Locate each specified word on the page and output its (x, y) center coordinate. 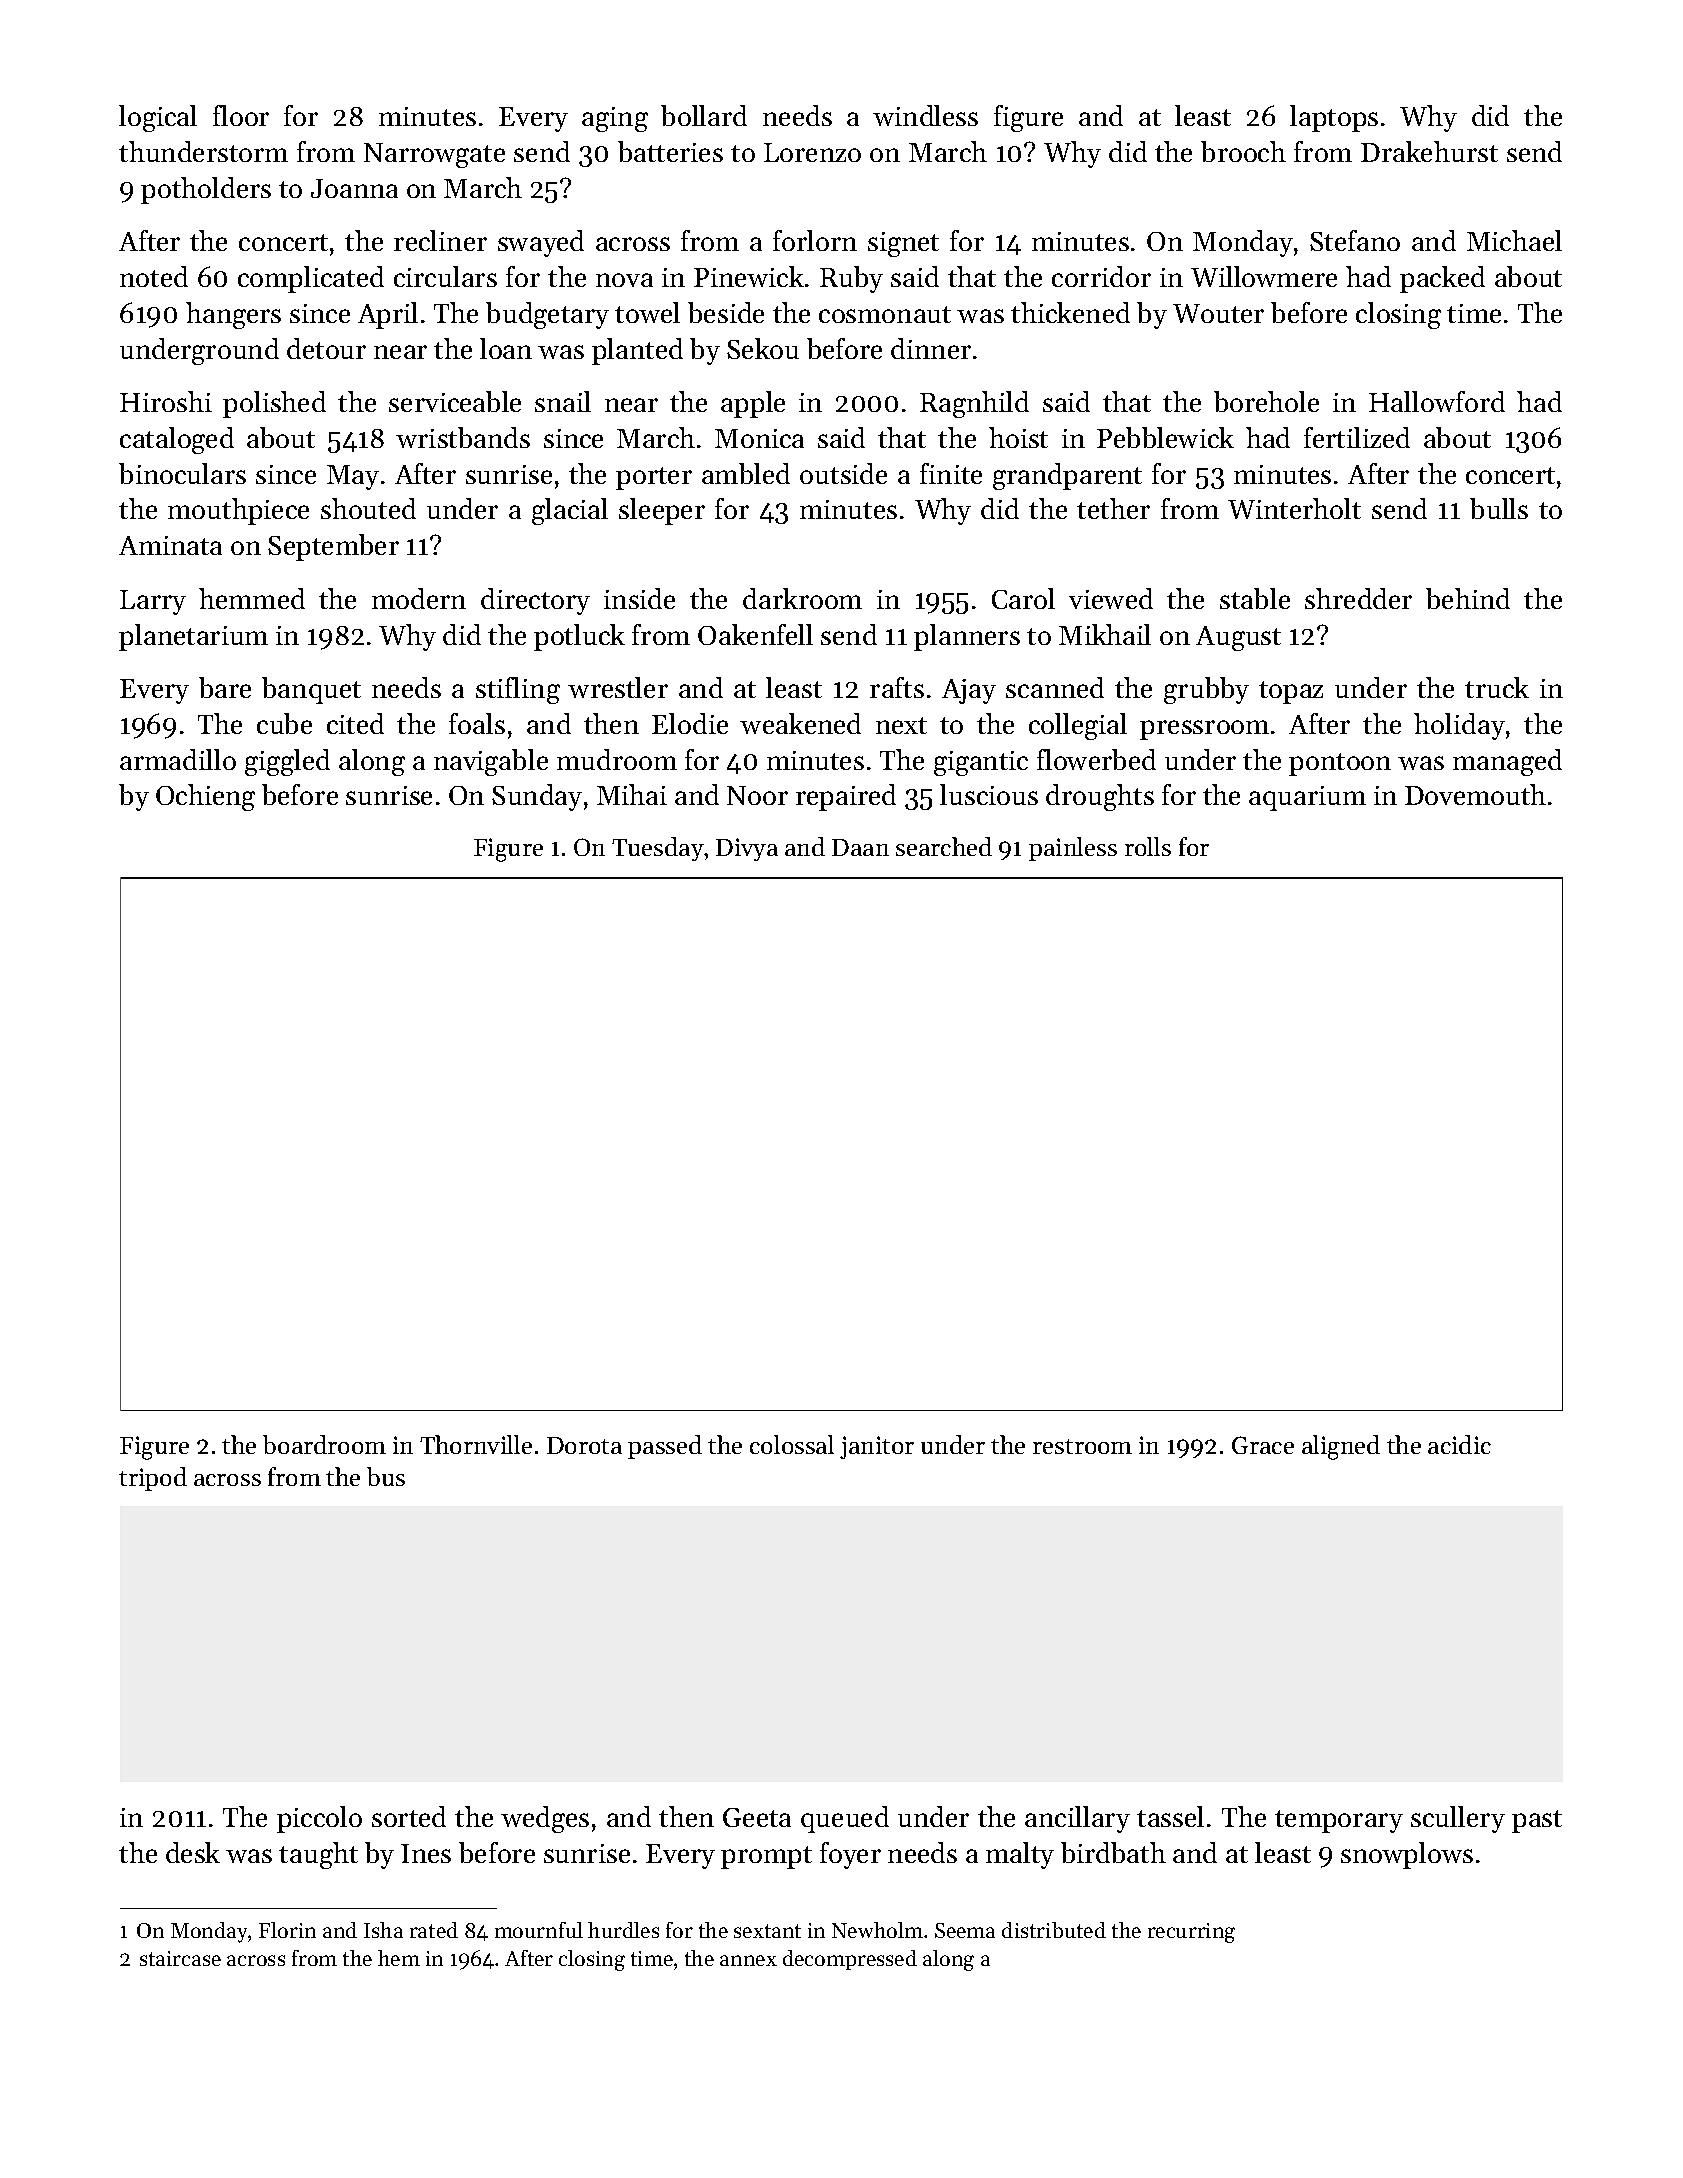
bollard (704, 115)
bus (386, 1476)
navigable (491, 762)
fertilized (1357, 437)
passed (665, 1447)
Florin (287, 1930)
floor (241, 115)
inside (639, 598)
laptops (1334, 118)
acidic (1459, 1444)
